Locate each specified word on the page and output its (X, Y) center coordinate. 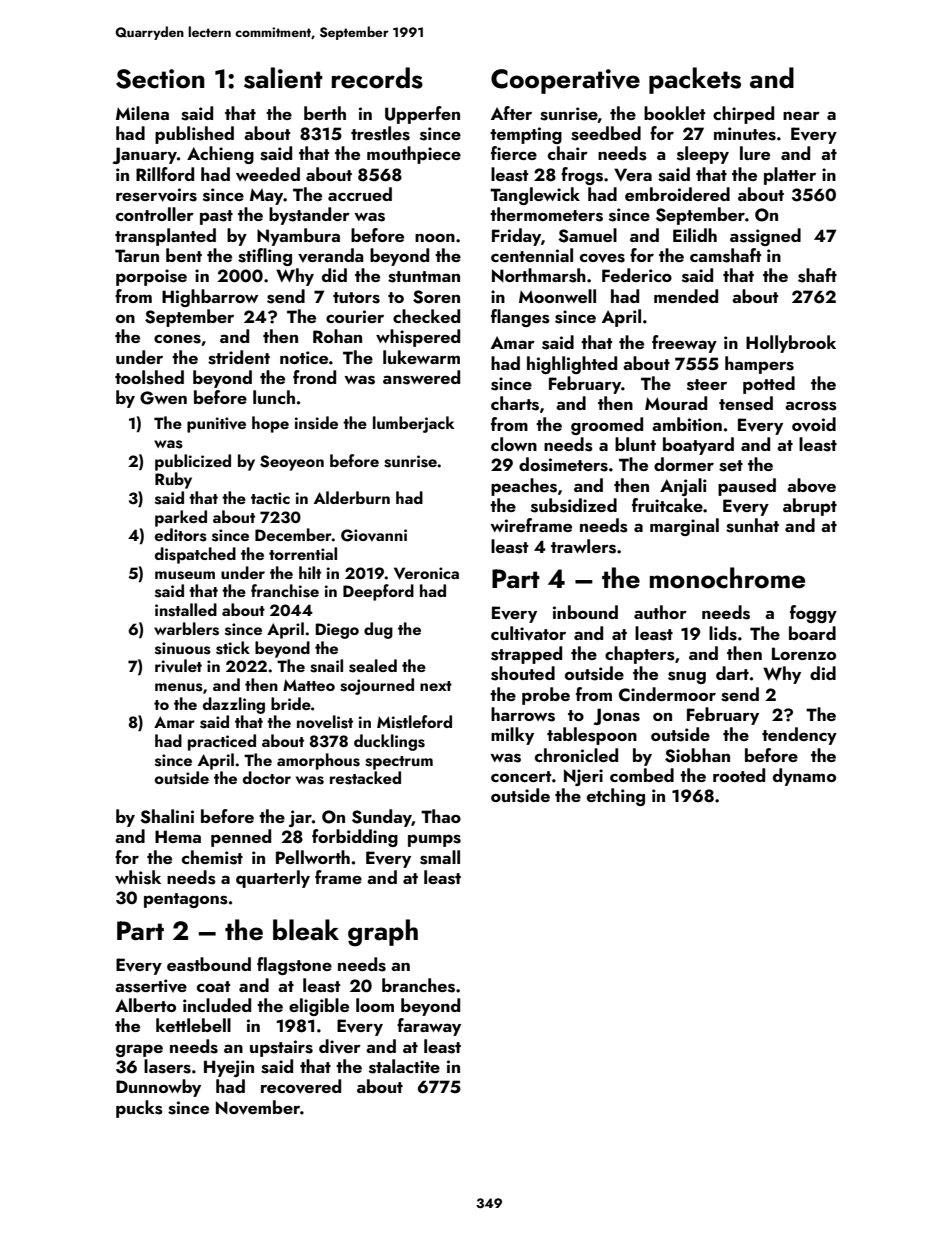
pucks (139, 1109)
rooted (739, 775)
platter (790, 176)
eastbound (209, 964)
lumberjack (413, 424)
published (194, 135)
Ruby (173, 480)
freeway (684, 344)
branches (418, 985)
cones (177, 339)
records (377, 78)
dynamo (804, 777)
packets (695, 80)
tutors (356, 298)
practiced (222, 742)
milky (512, 736)
